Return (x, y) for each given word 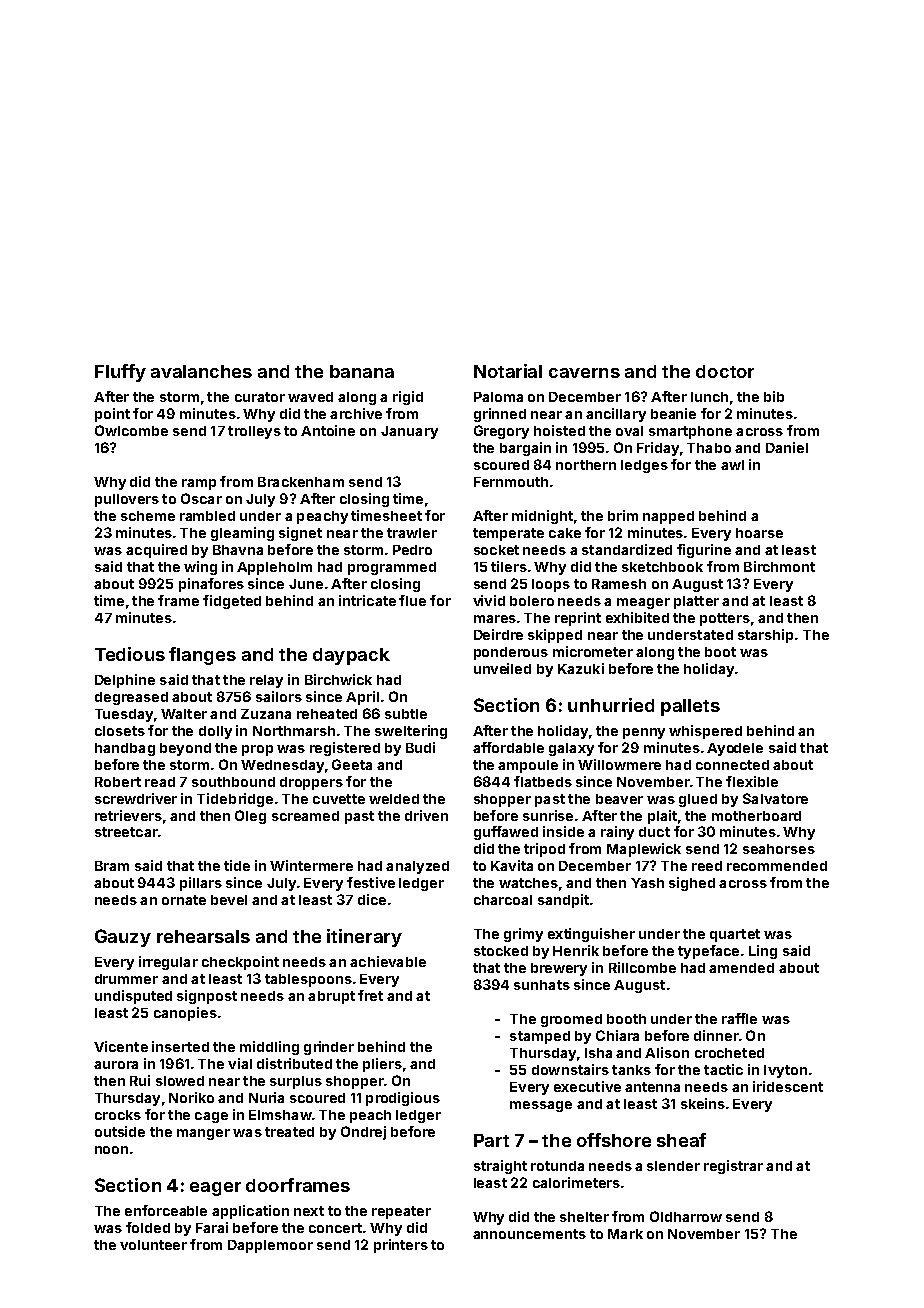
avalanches (201, 371)
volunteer (153, 1245)
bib (774, 396)
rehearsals (203, 936)
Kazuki (581, 668)
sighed (692, 884)
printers (401, 1246)
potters (725, 619)
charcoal (503, 900)
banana (362, 371)
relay (266, 681)
